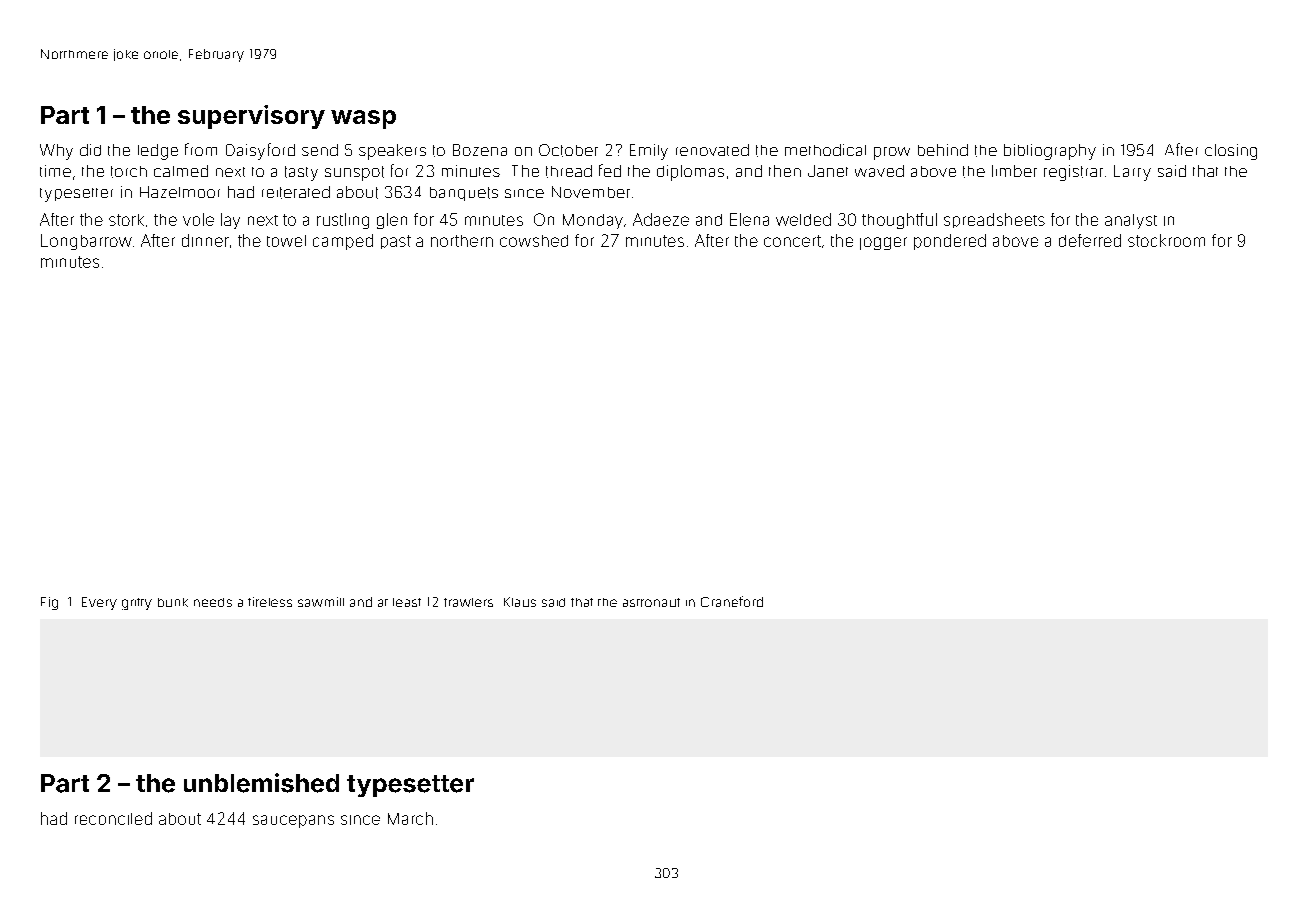  I want to click on least, so click(407, 602).
